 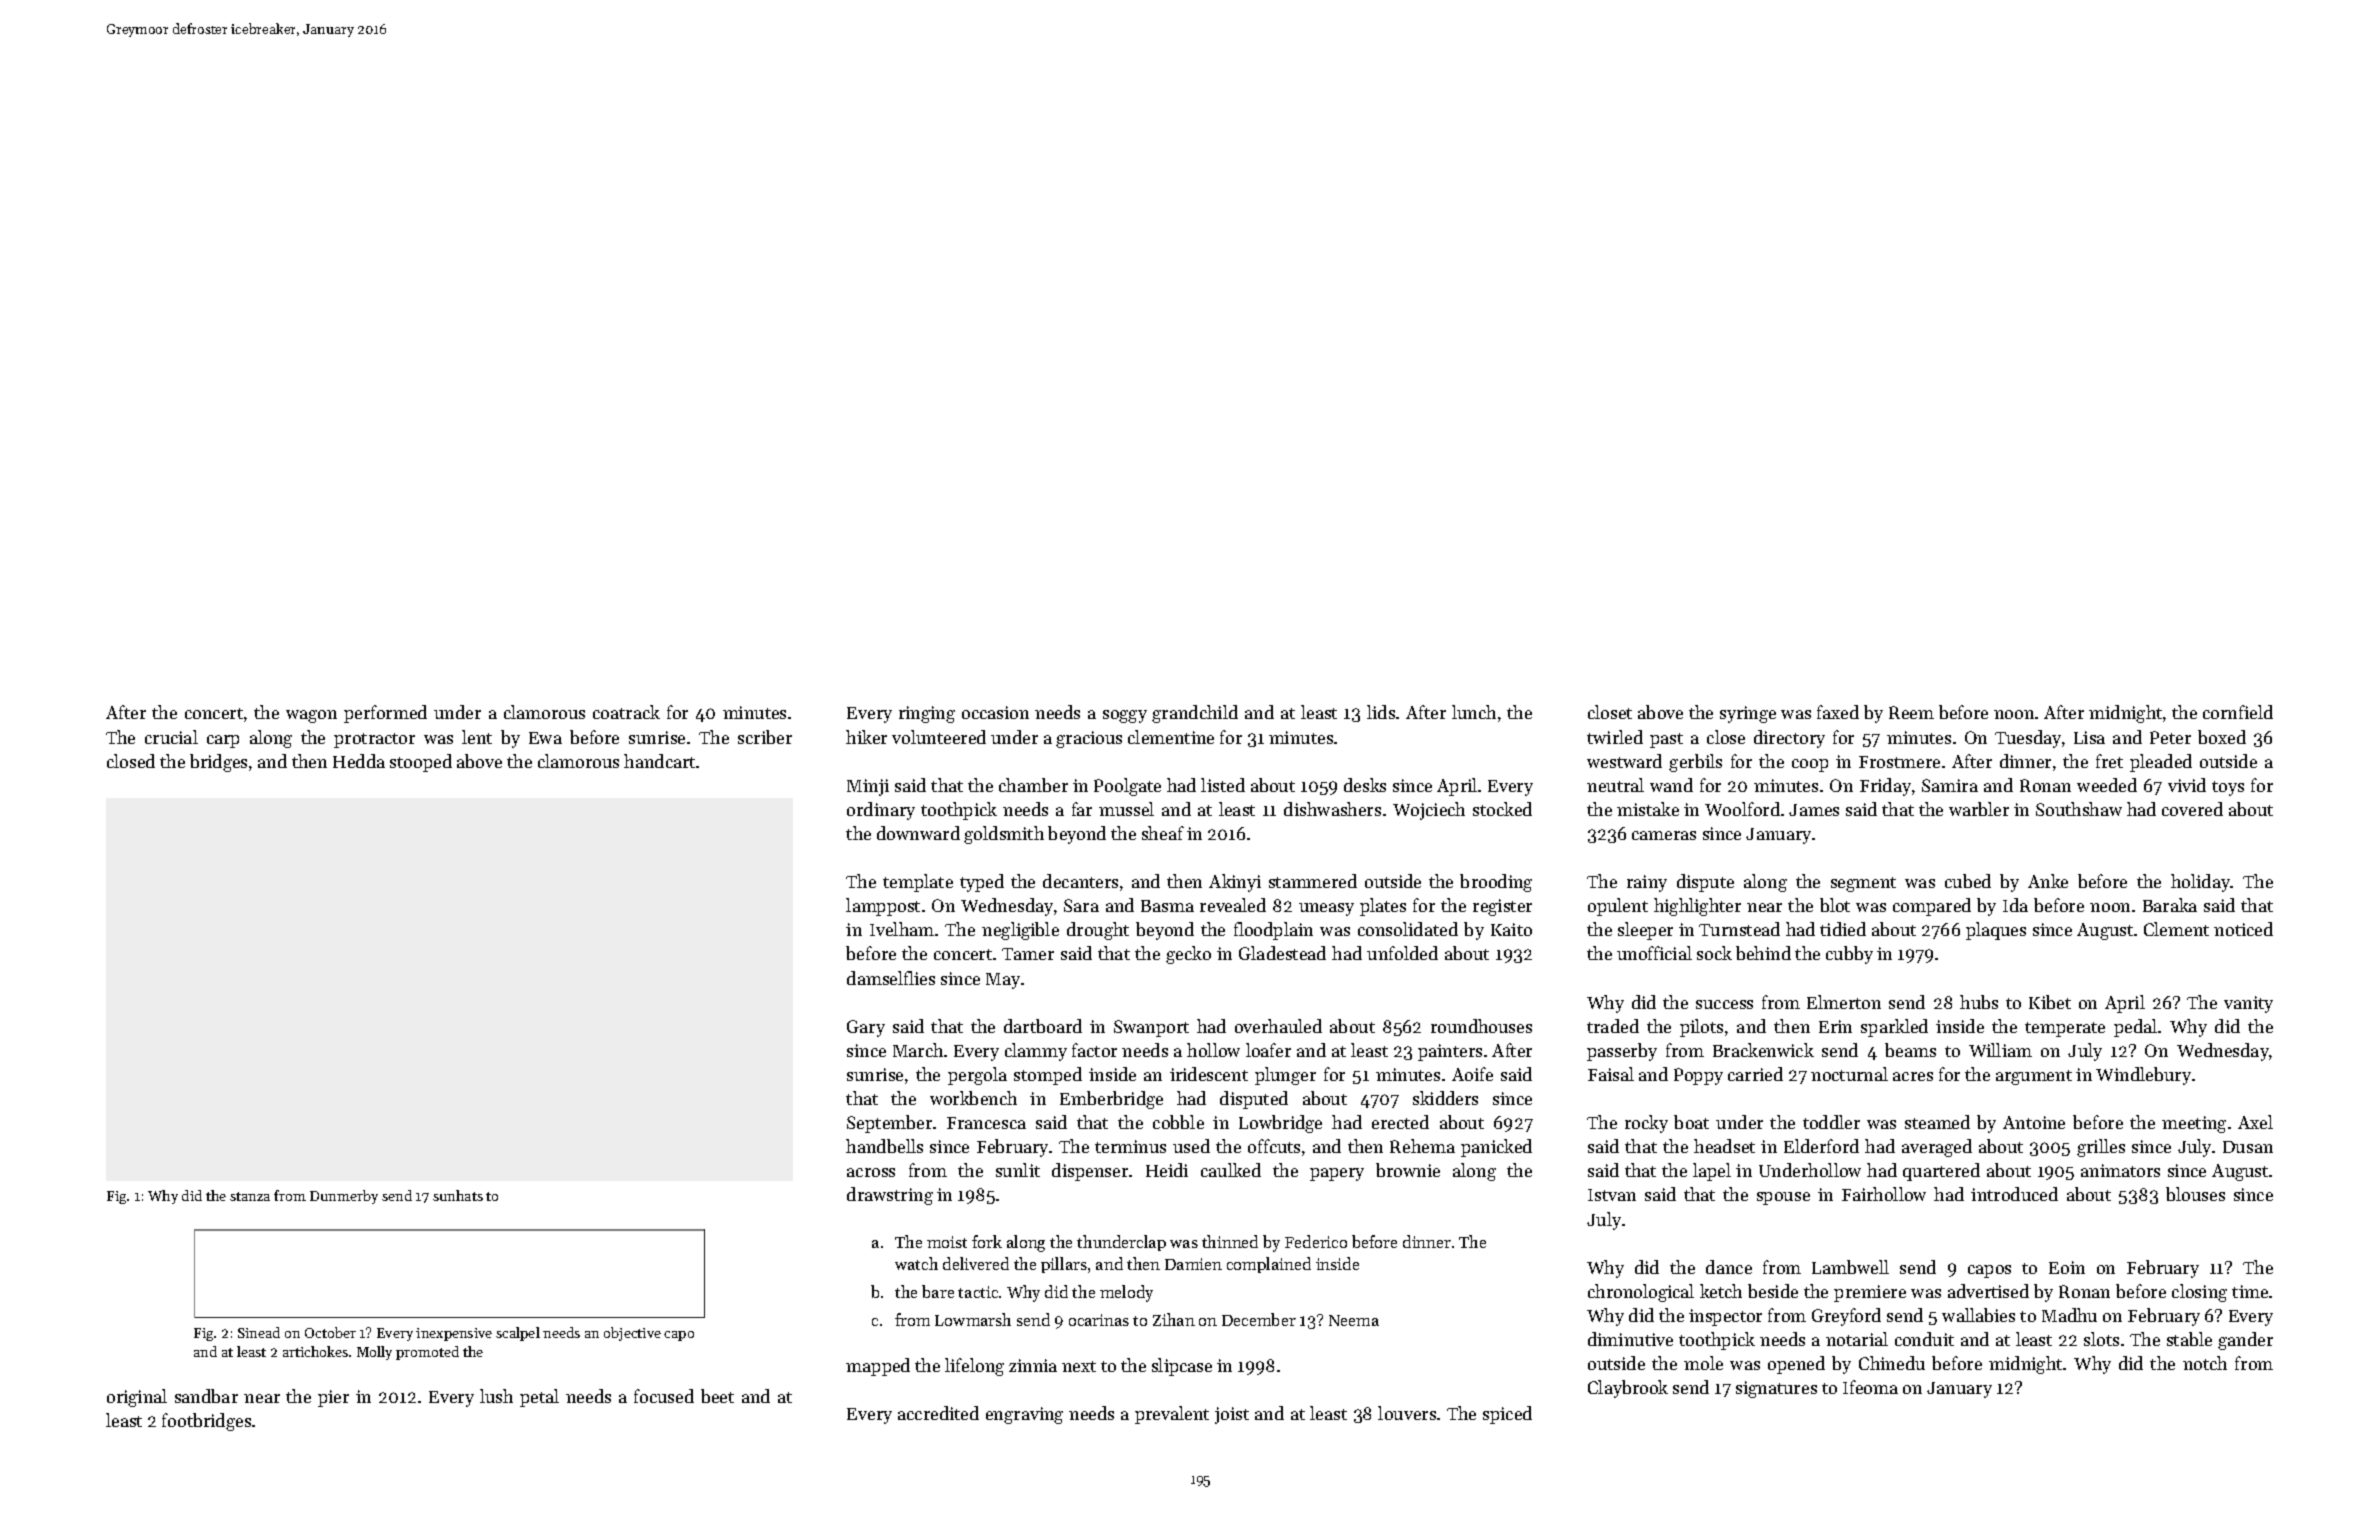 I want to click on averaged, so click(x=1937, y=1148).
